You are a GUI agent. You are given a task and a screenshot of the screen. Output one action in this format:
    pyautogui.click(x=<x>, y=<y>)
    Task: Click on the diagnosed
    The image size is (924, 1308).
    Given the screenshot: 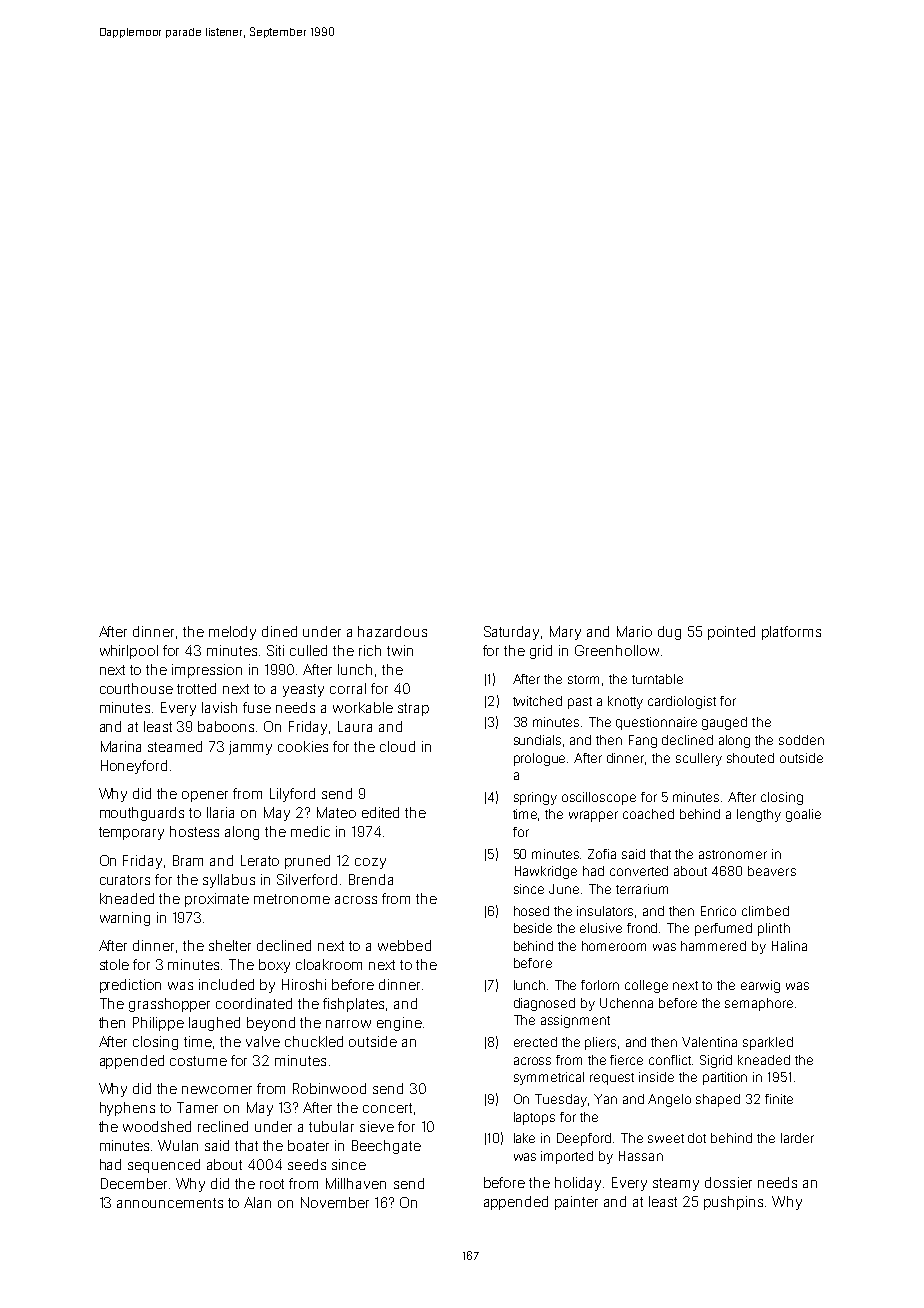 What is the action you would take?
    pyautogui.click(x=544, y=1004)
